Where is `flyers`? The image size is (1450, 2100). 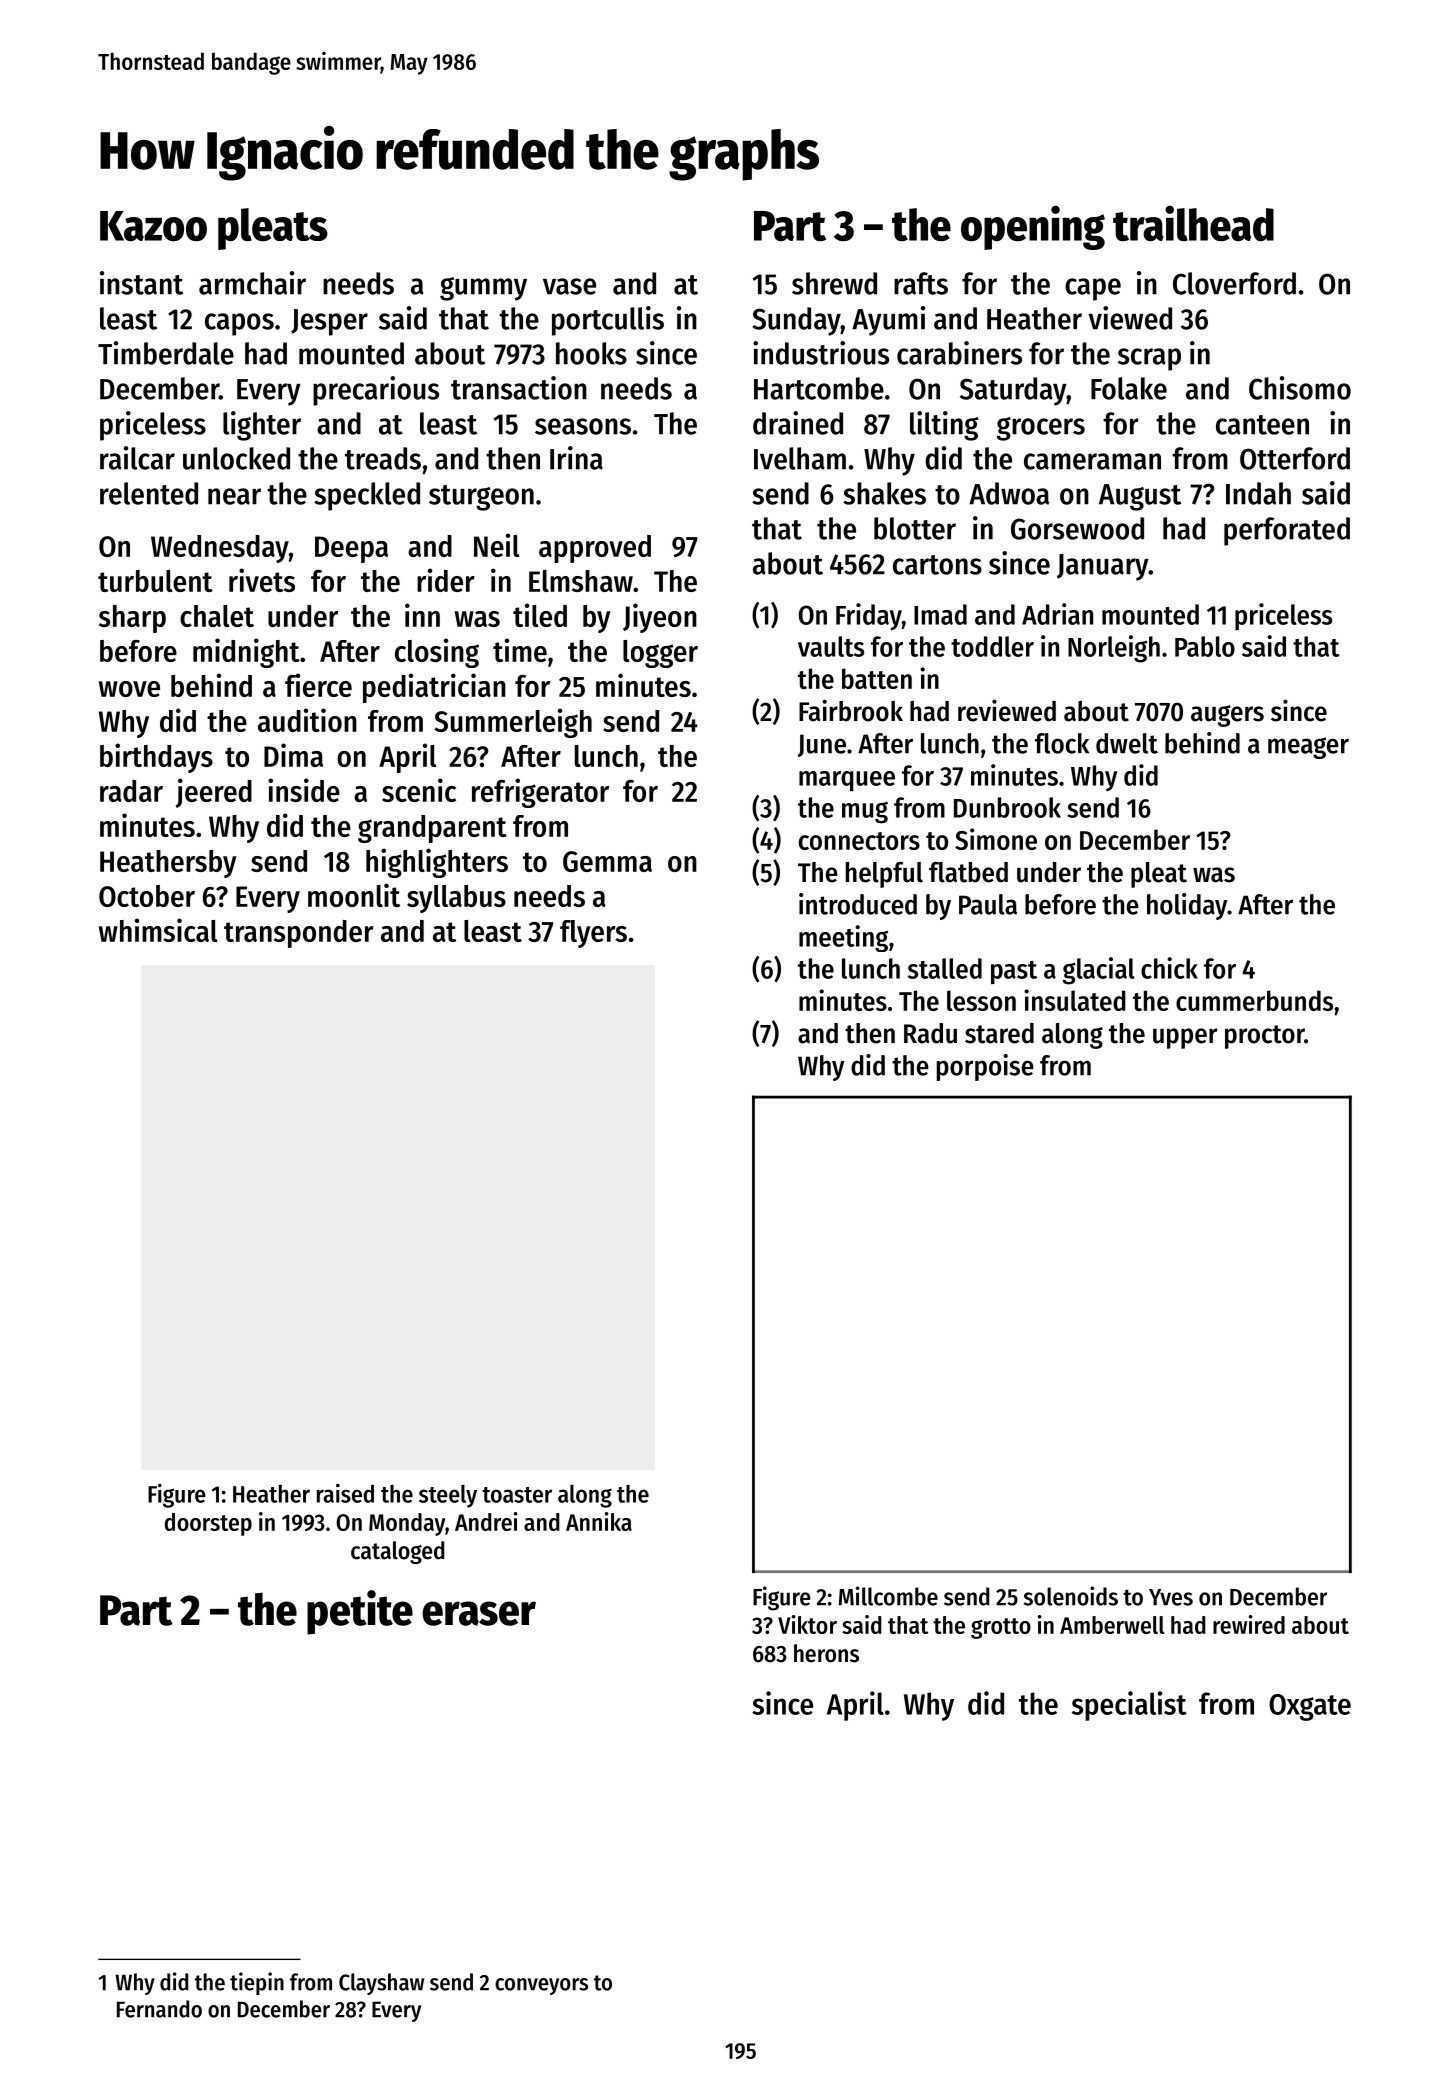 flyers is located at coordinates (593, 934).
